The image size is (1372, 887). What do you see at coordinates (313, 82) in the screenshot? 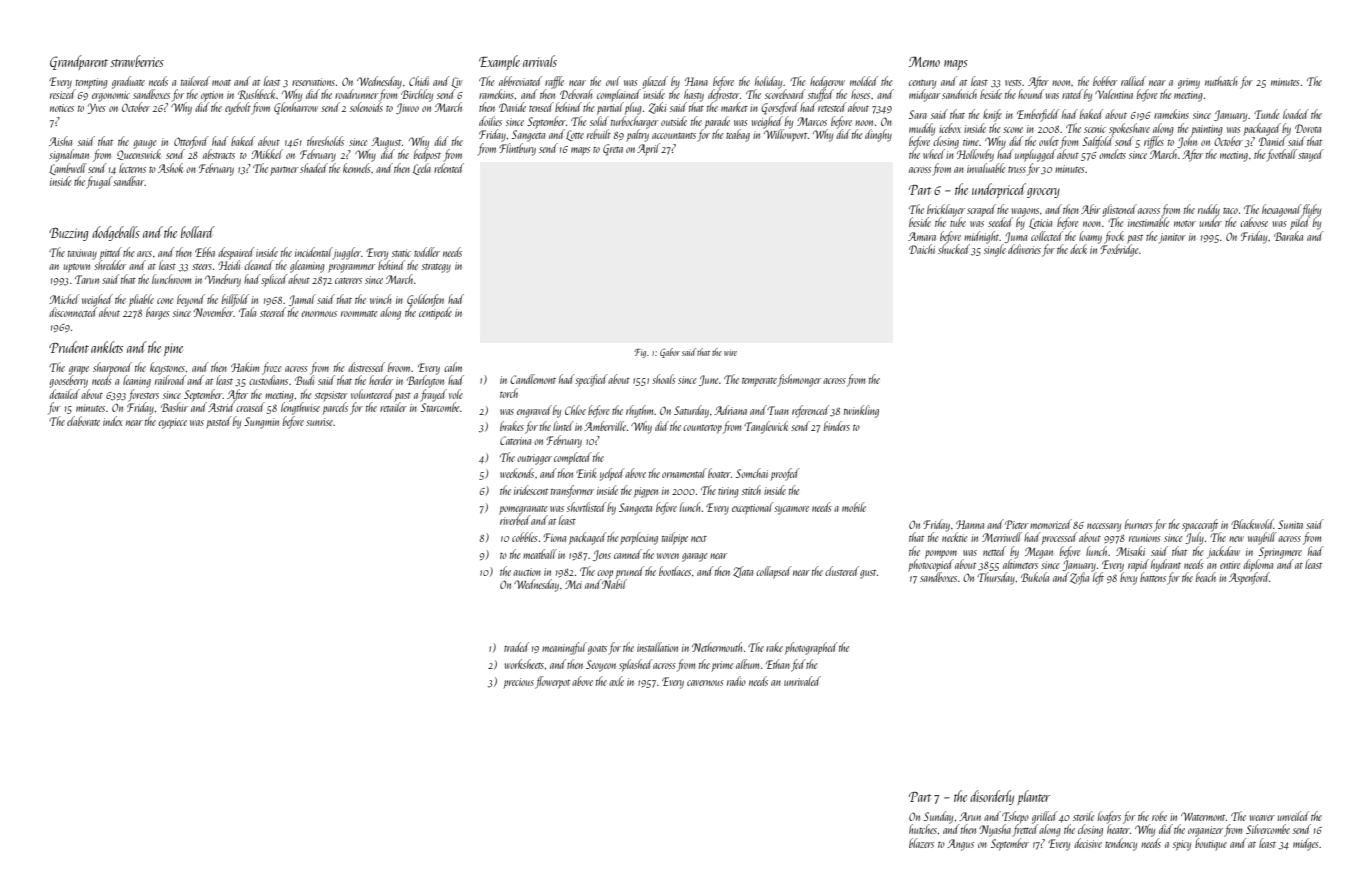
I see `reservations` at bounding box center [313, 82].
